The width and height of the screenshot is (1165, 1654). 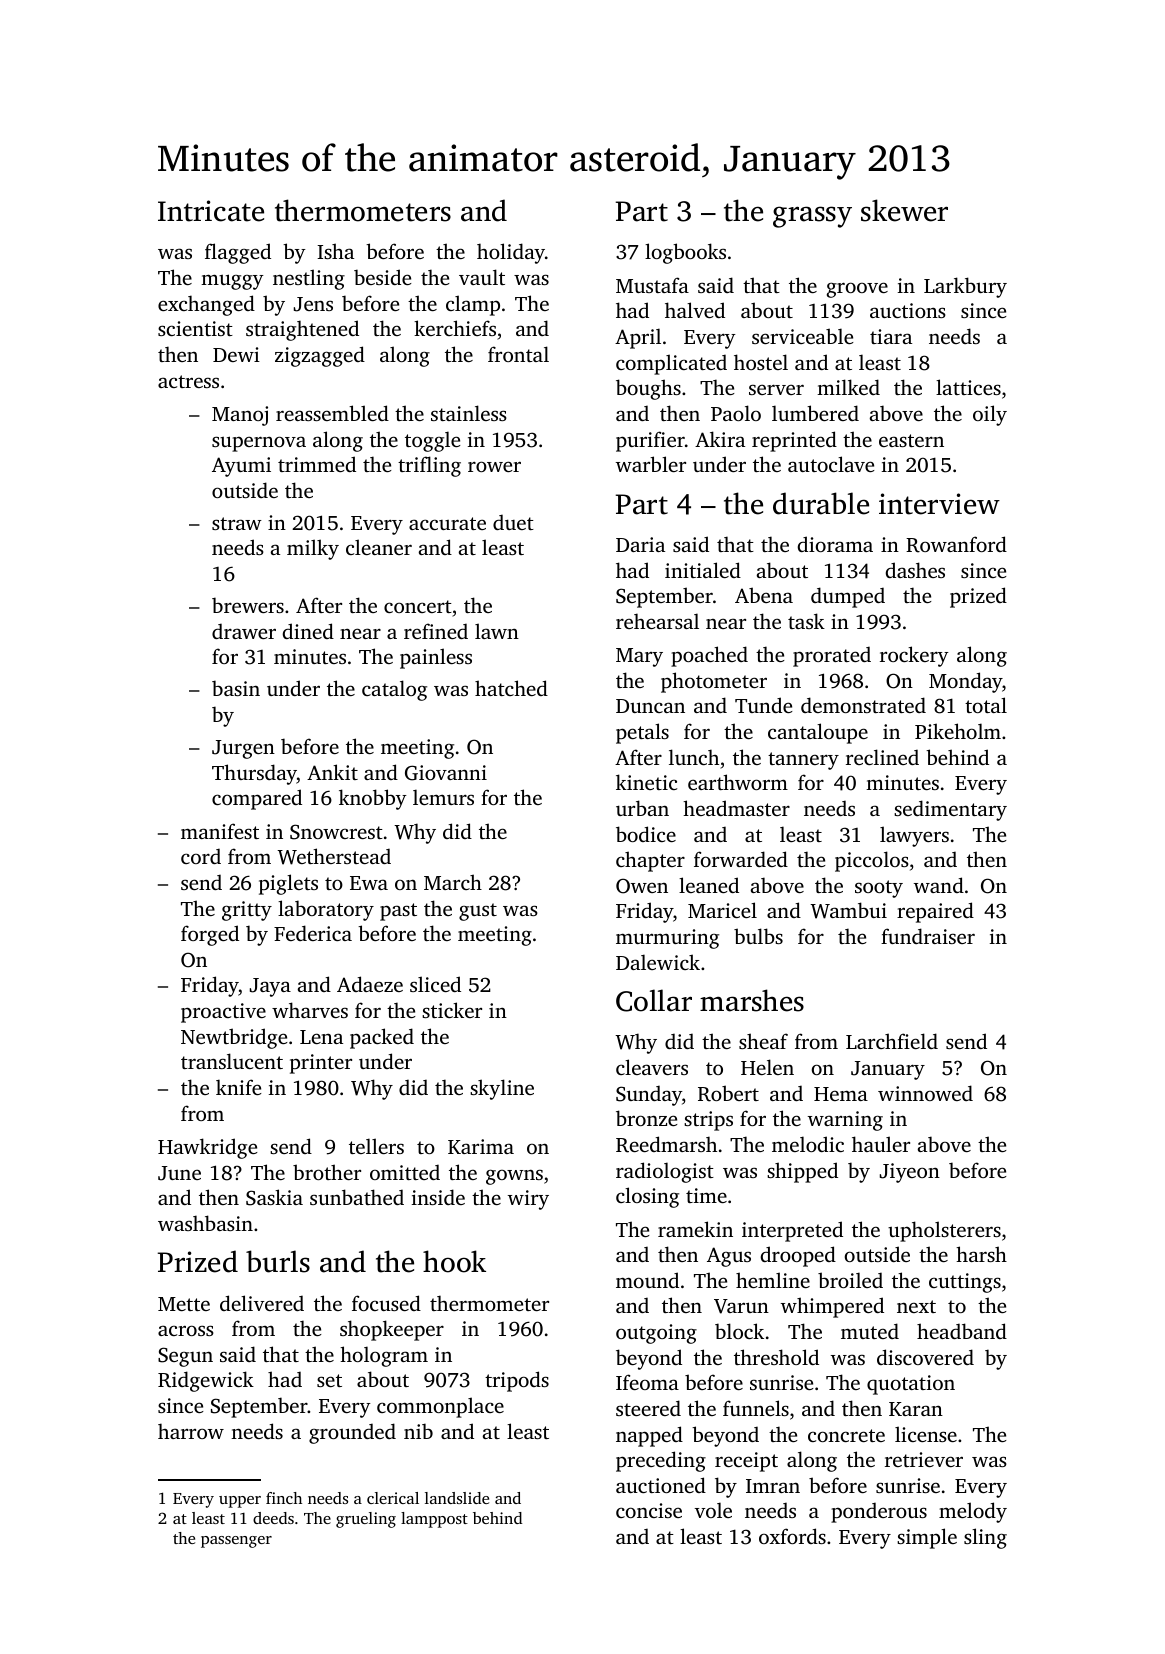 I want to click on concise, so click(x=649, y=1510).
